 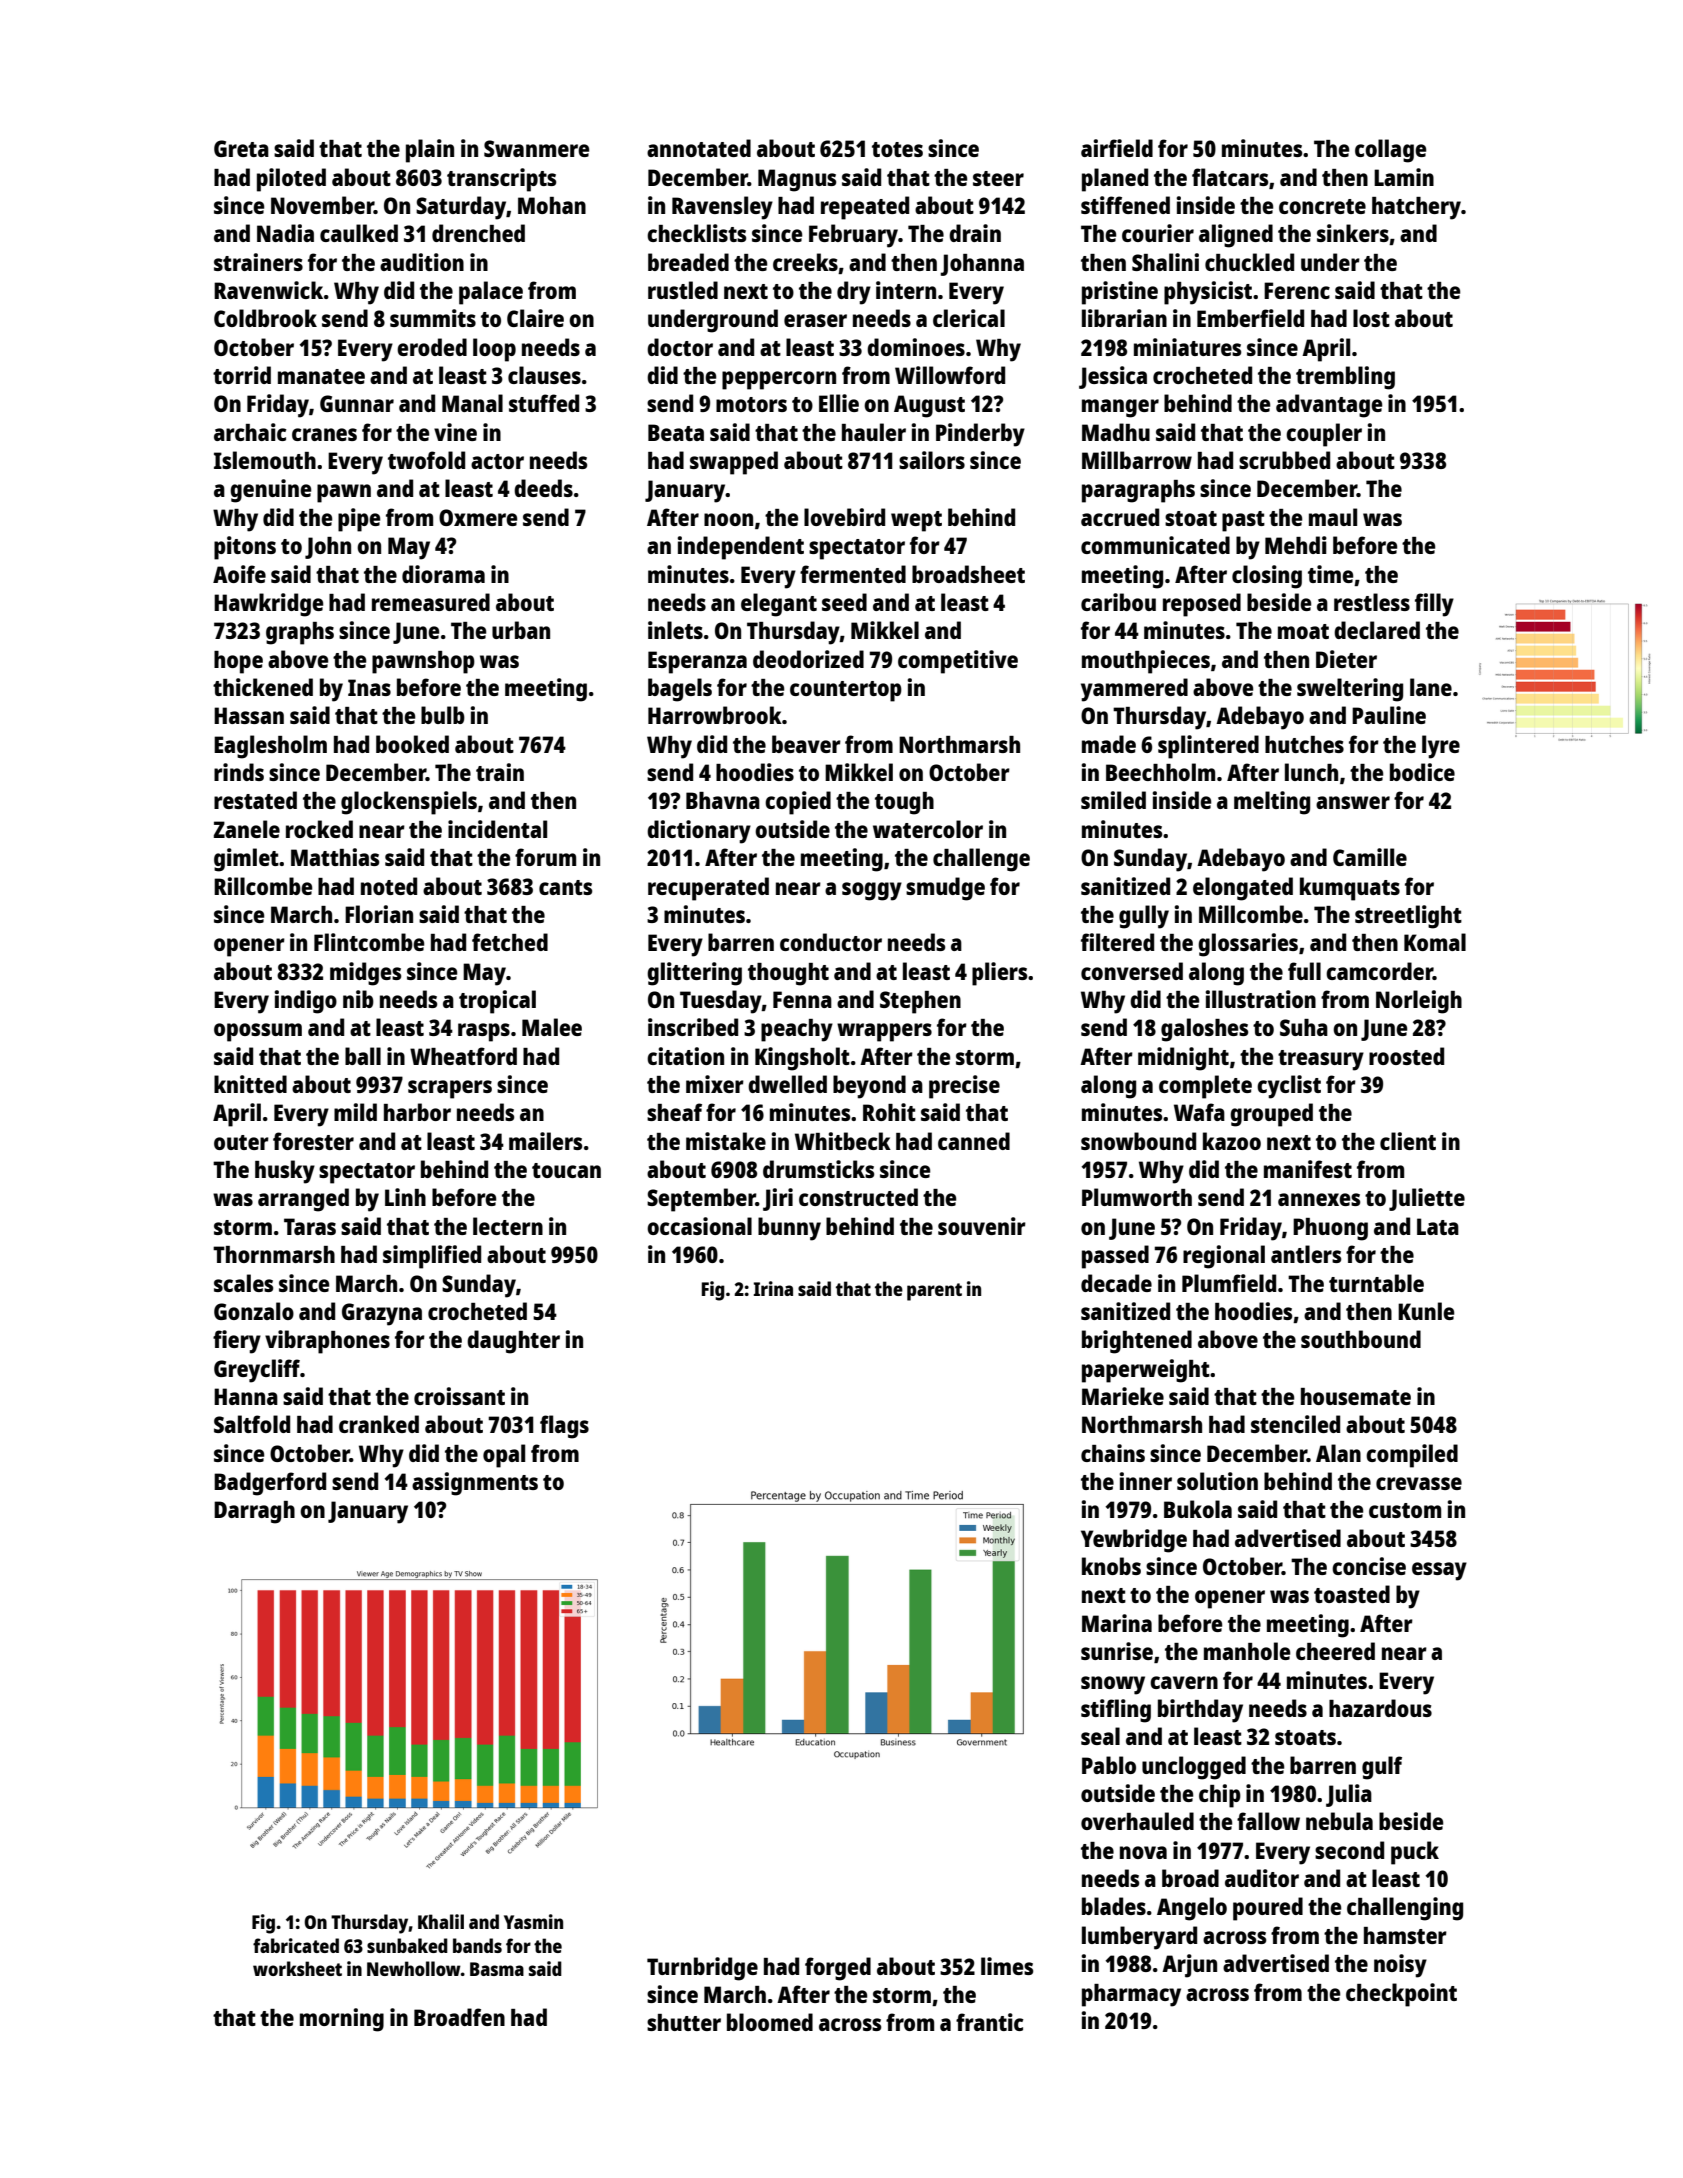 What do you see at coordinates (1401, 1995) in the screenshot?
I see `checkpoint` at bounding box center [1401, 1995].
